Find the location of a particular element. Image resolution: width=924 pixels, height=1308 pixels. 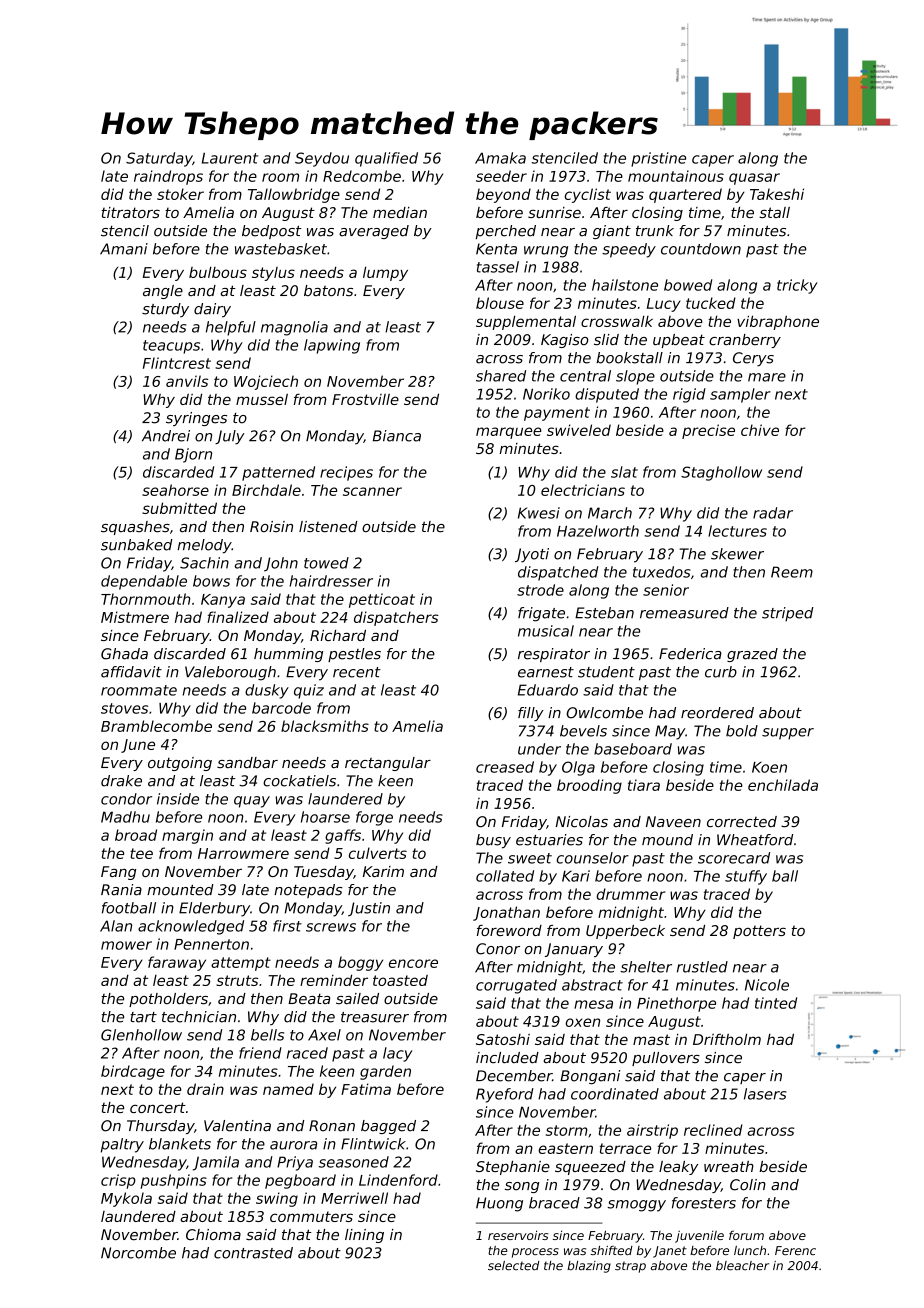

Bramblecombe is located at coordinates (156, 726).
